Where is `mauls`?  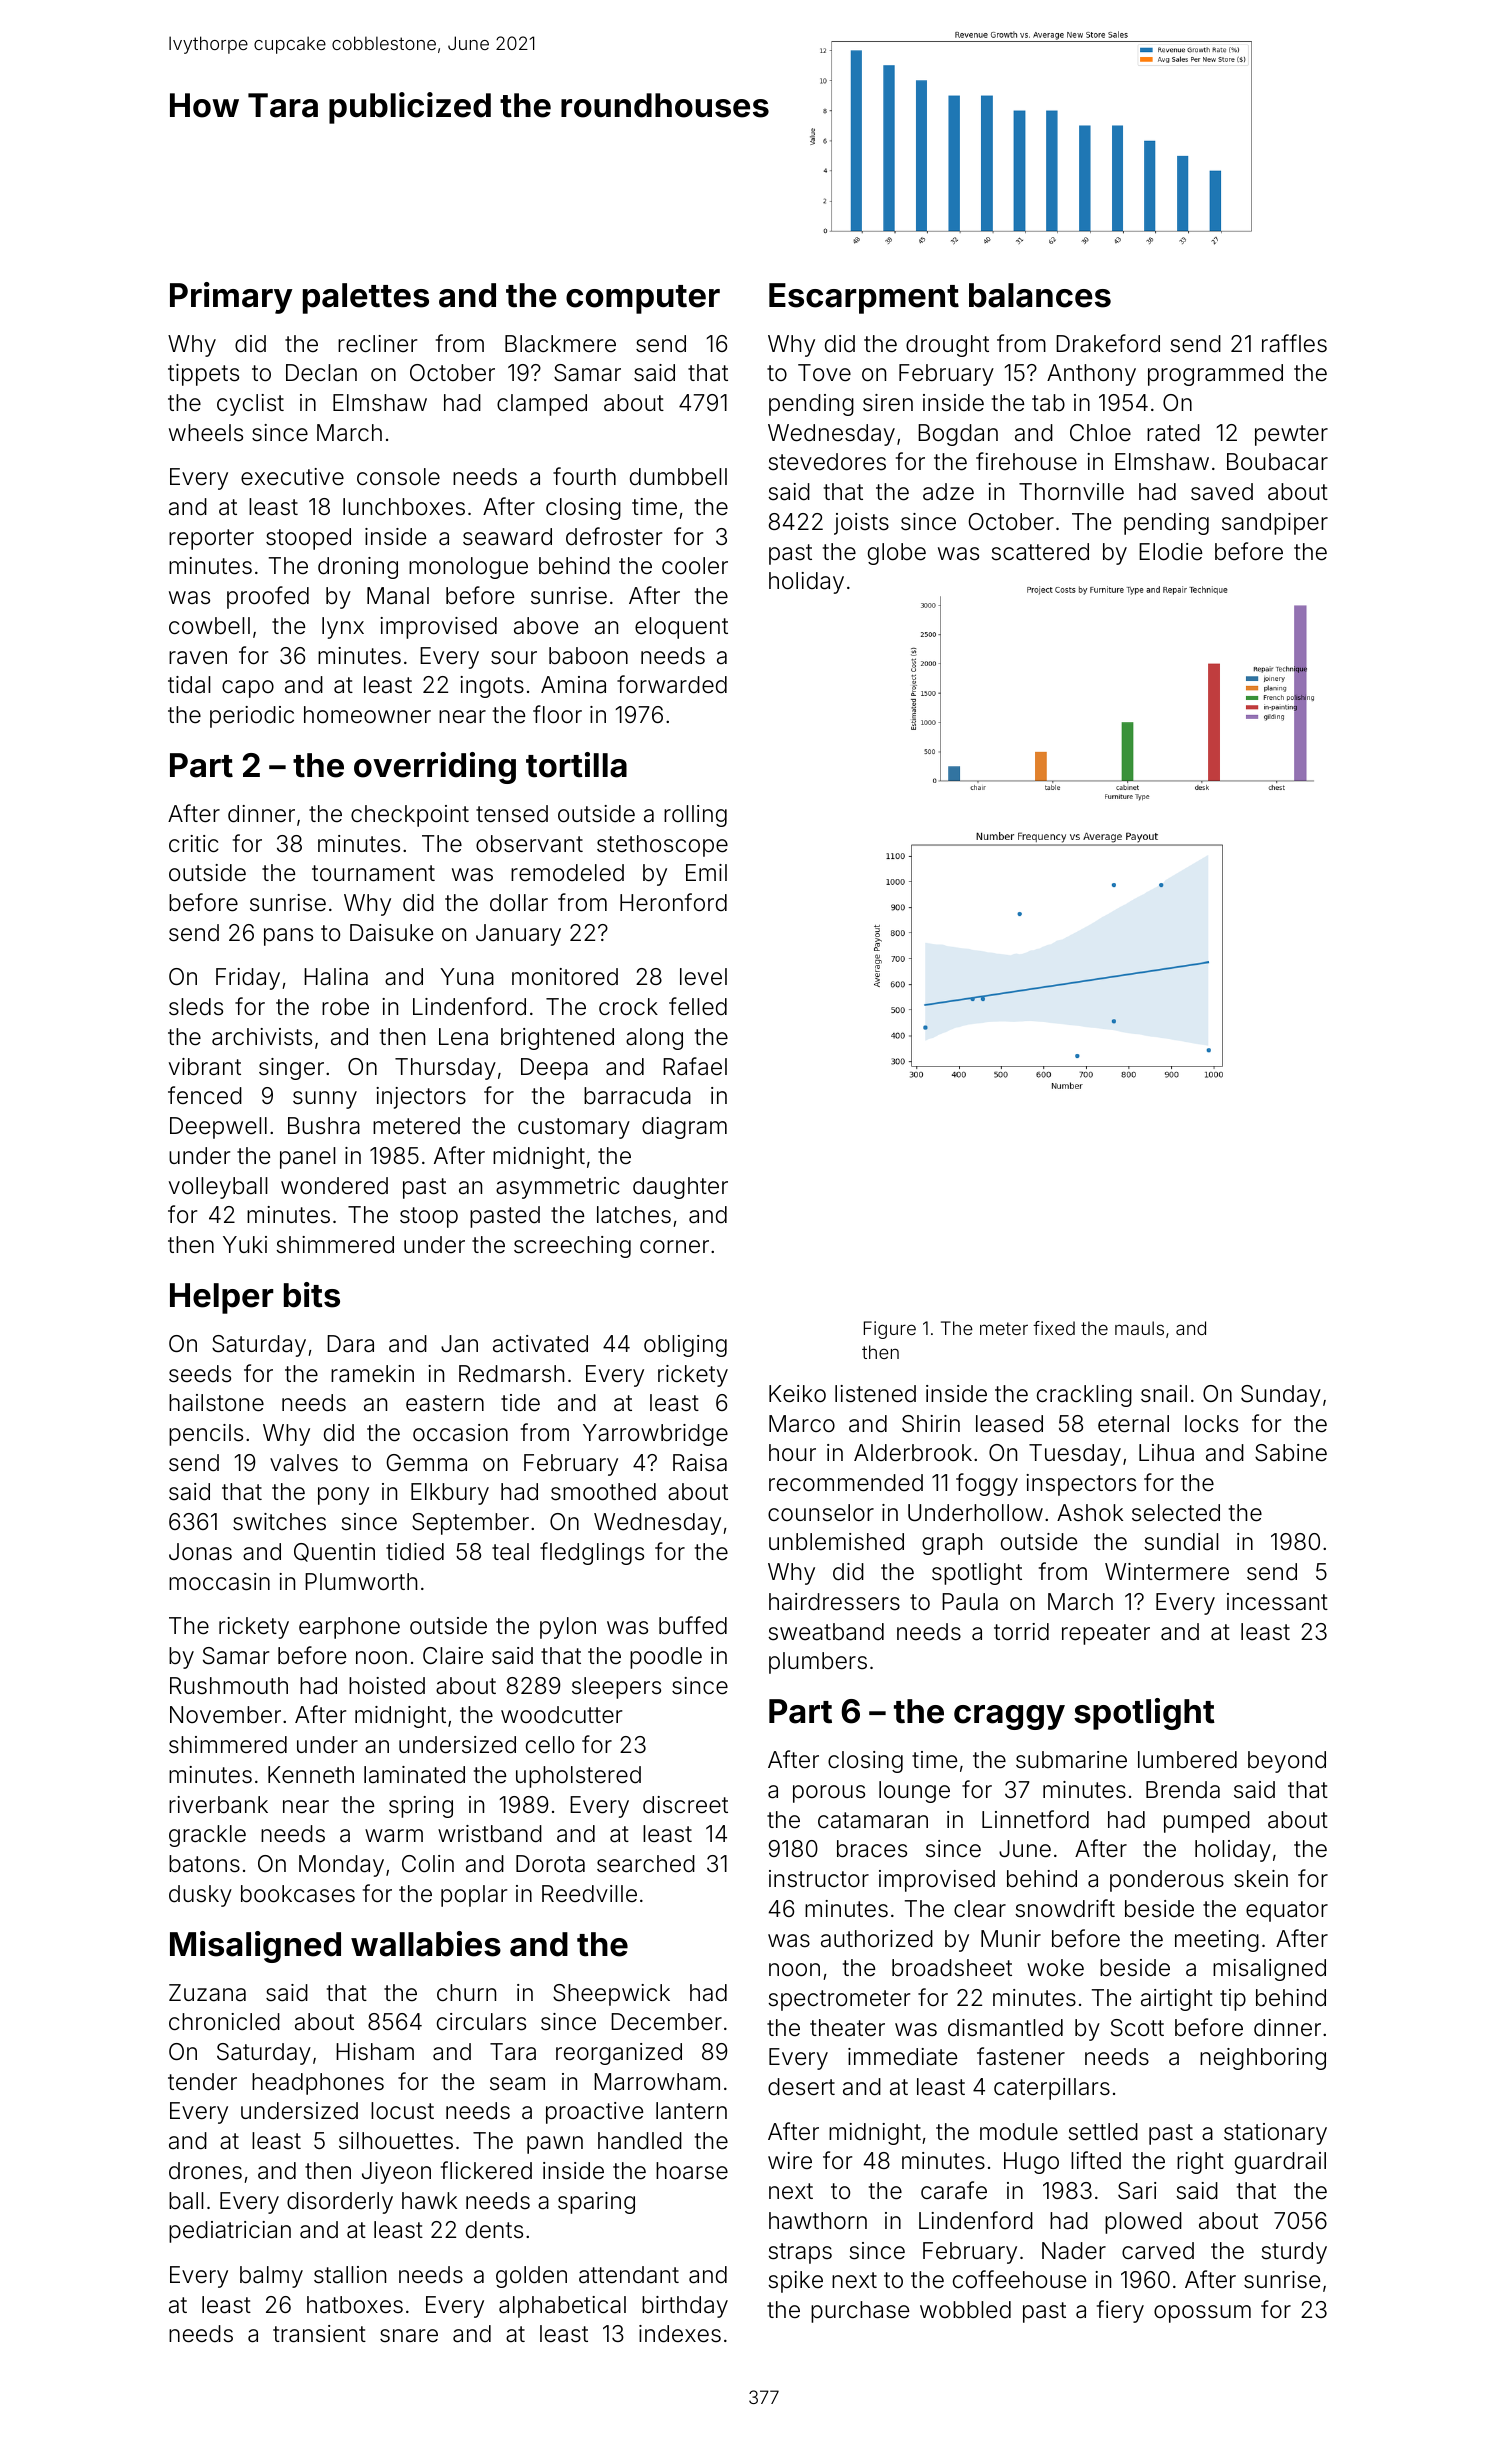 mauls is located at coordinates (1139, 1328).
